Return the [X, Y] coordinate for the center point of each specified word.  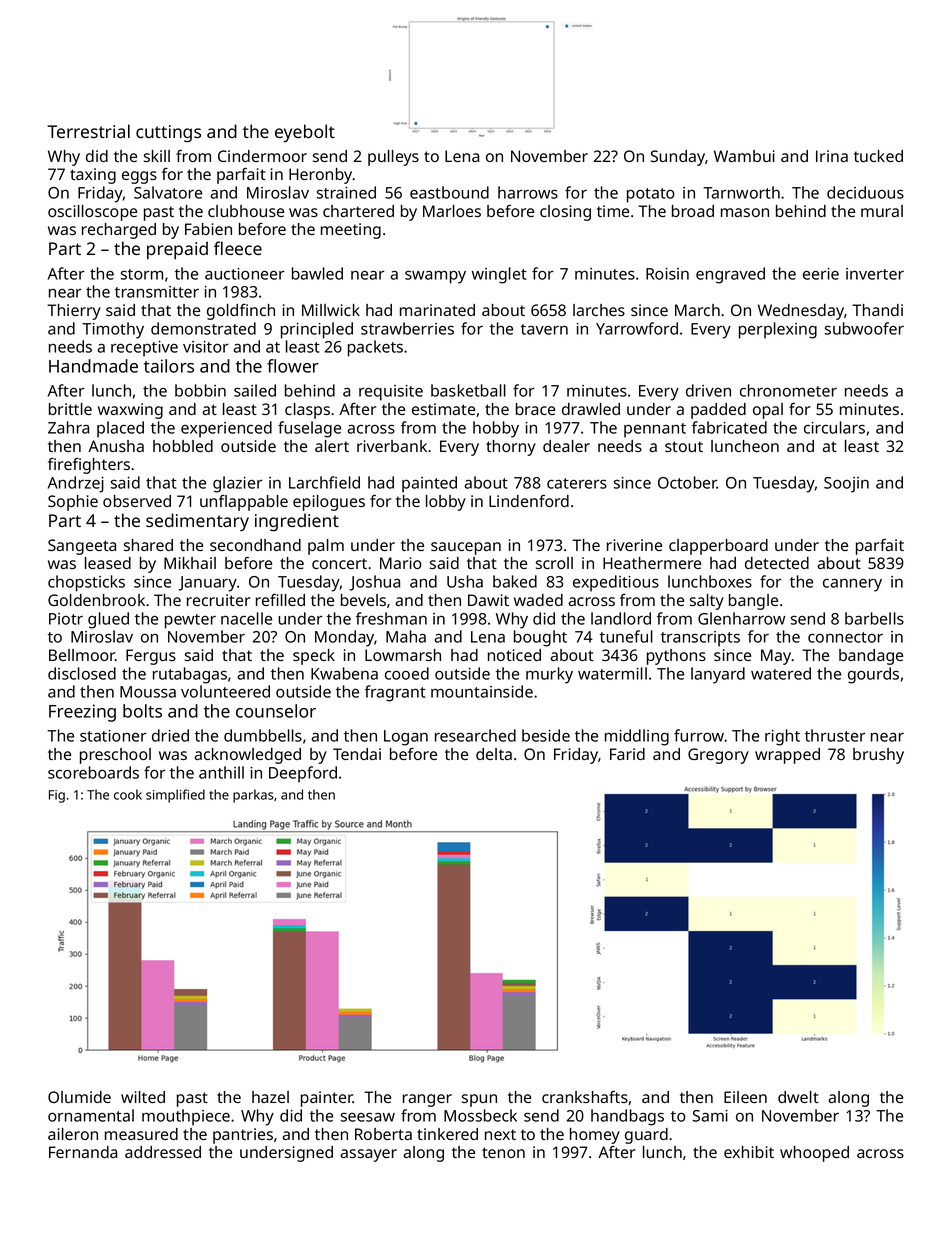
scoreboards [93, 772]
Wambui [744, 156]
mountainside [482, 691]
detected [777, 563]
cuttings [168, 134]
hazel [270, 1097]
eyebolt [305, 133]
